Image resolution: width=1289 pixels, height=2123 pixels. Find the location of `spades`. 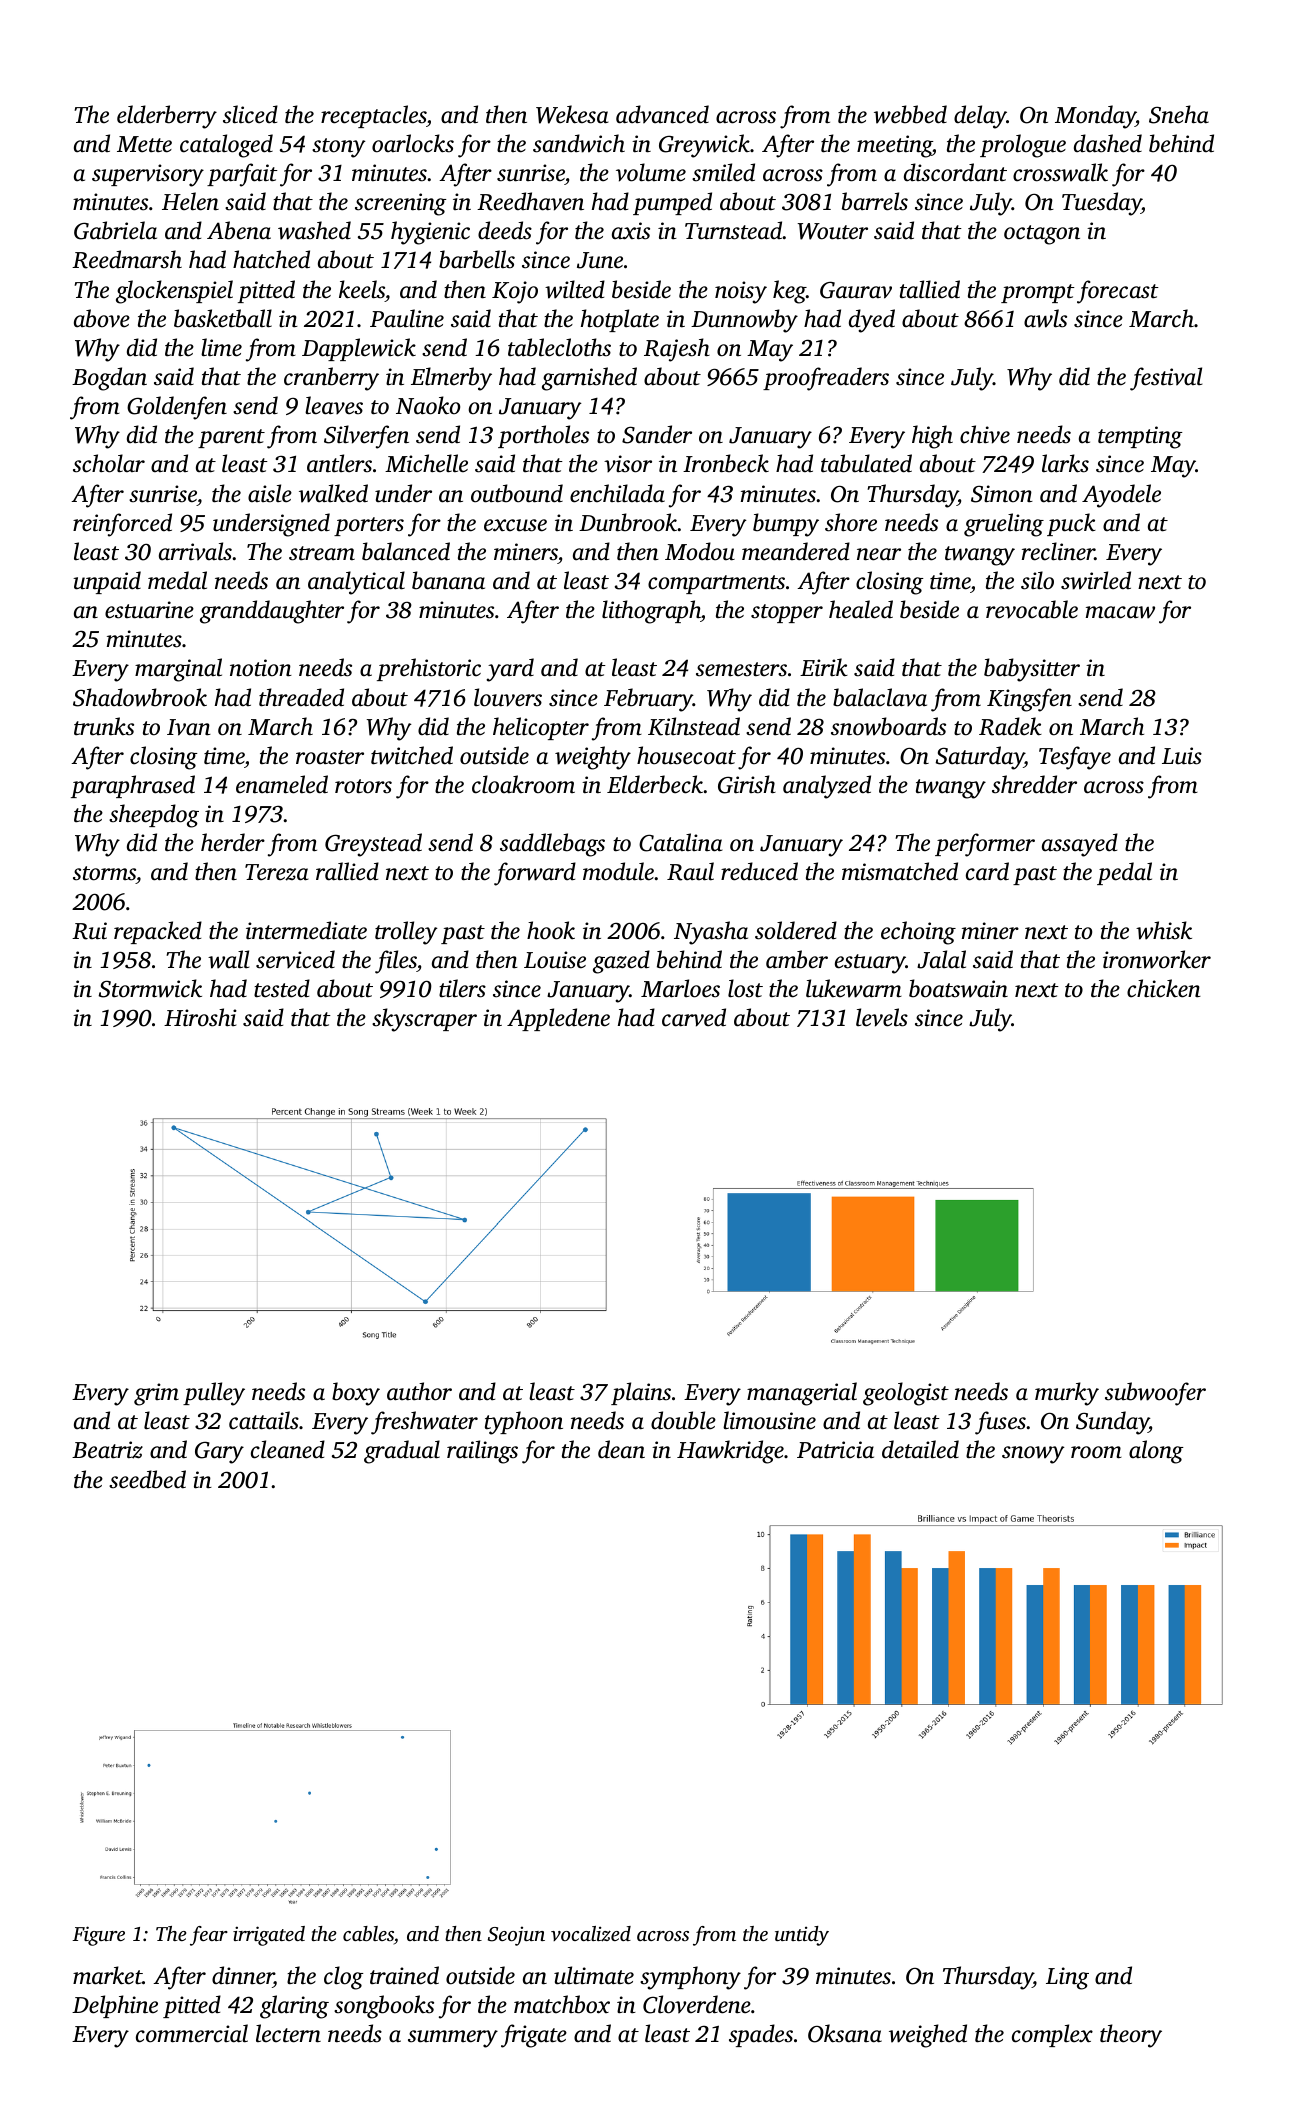

spades is located at coordinates (761, 2035).
